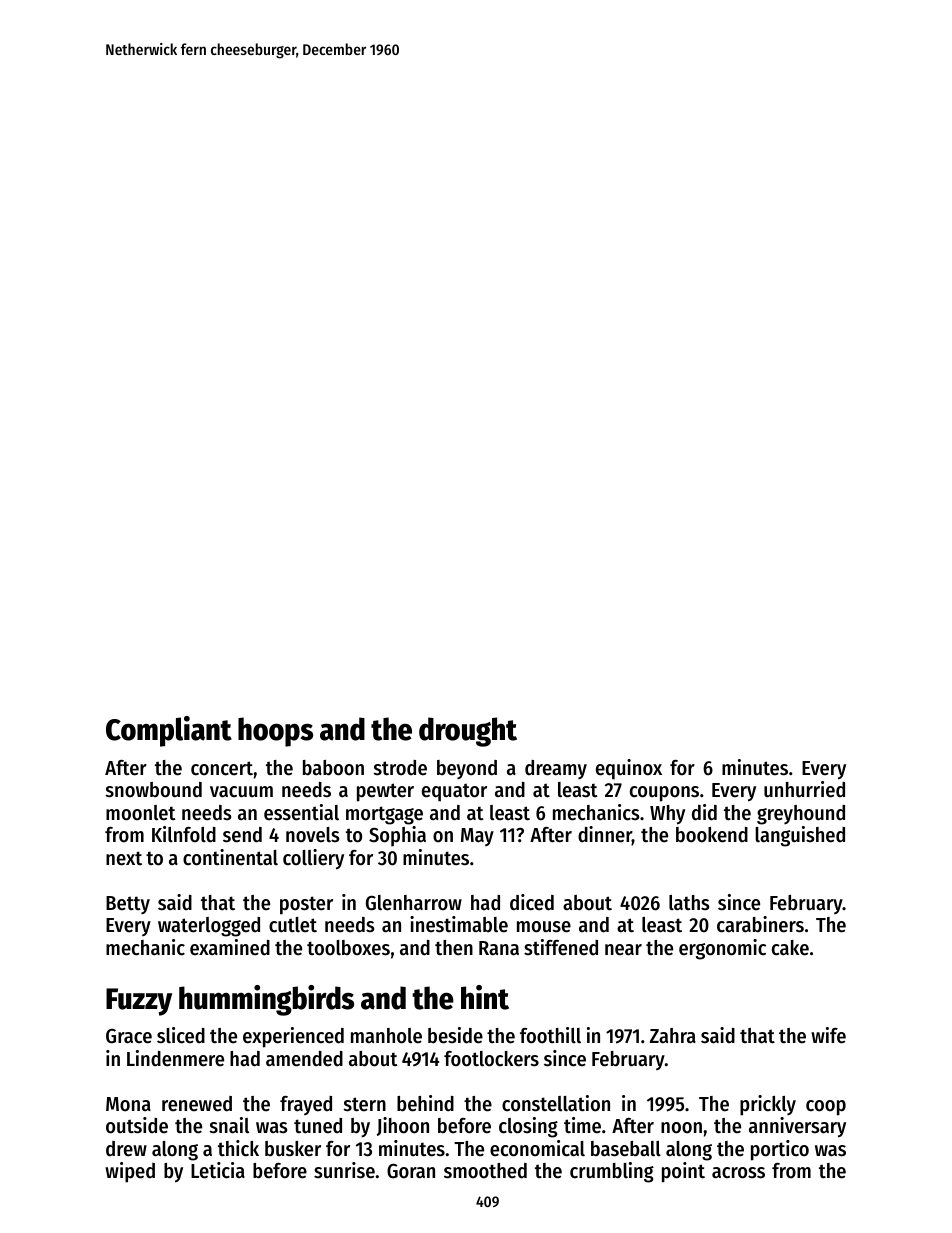 The image size is (952, 1233). I want to click on then, so click(454, 948).
